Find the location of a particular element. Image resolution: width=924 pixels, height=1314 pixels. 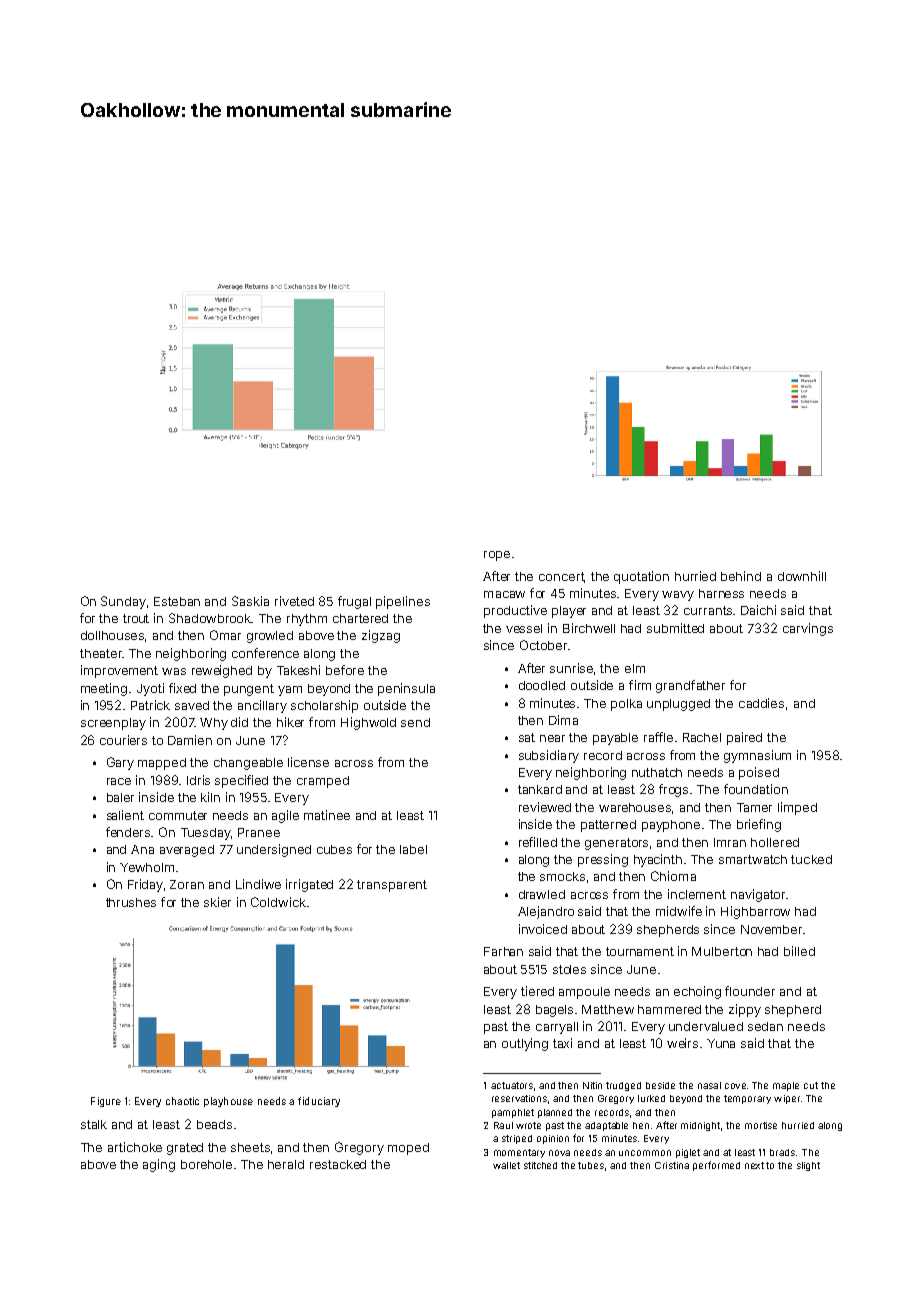

limped is located at coordinates (797, 808).
